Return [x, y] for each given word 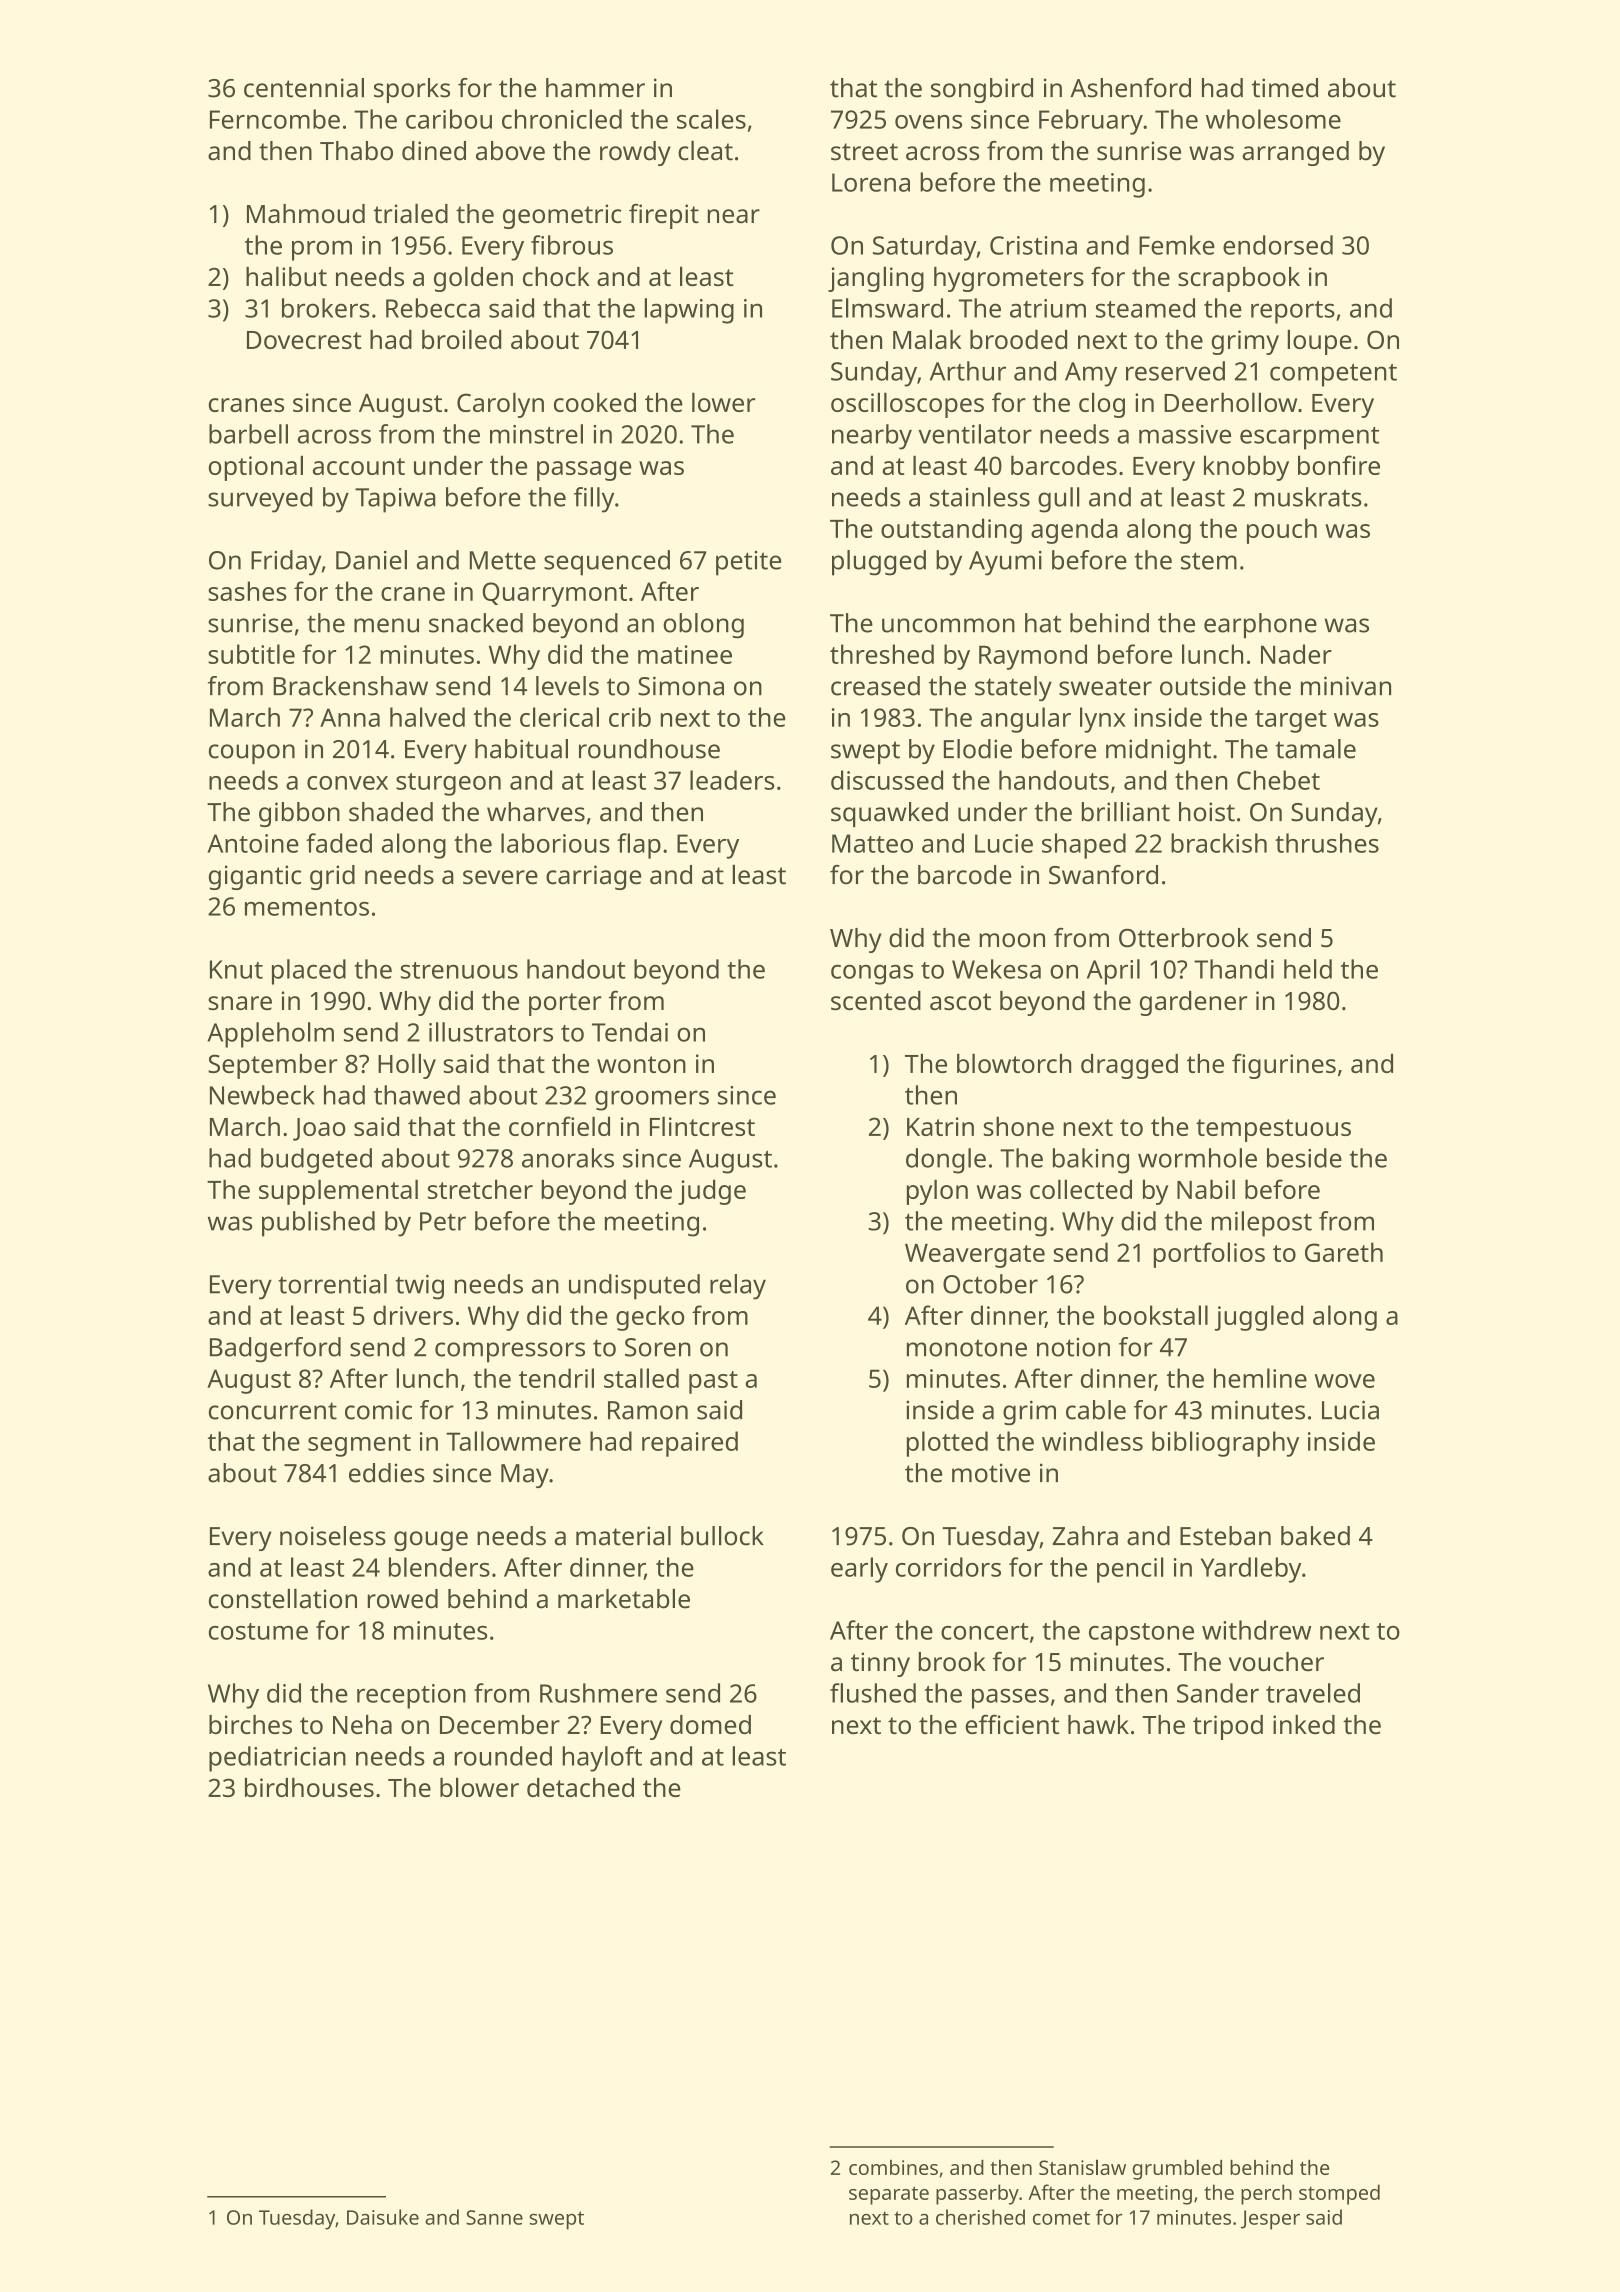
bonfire [1339, 465]
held [1308, 969]
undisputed [634, 1287]
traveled [1313, 1693]
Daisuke [383, 2217]
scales [711, 119]
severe [500, 877]
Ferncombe [275, 119]
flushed [873, 1693]
